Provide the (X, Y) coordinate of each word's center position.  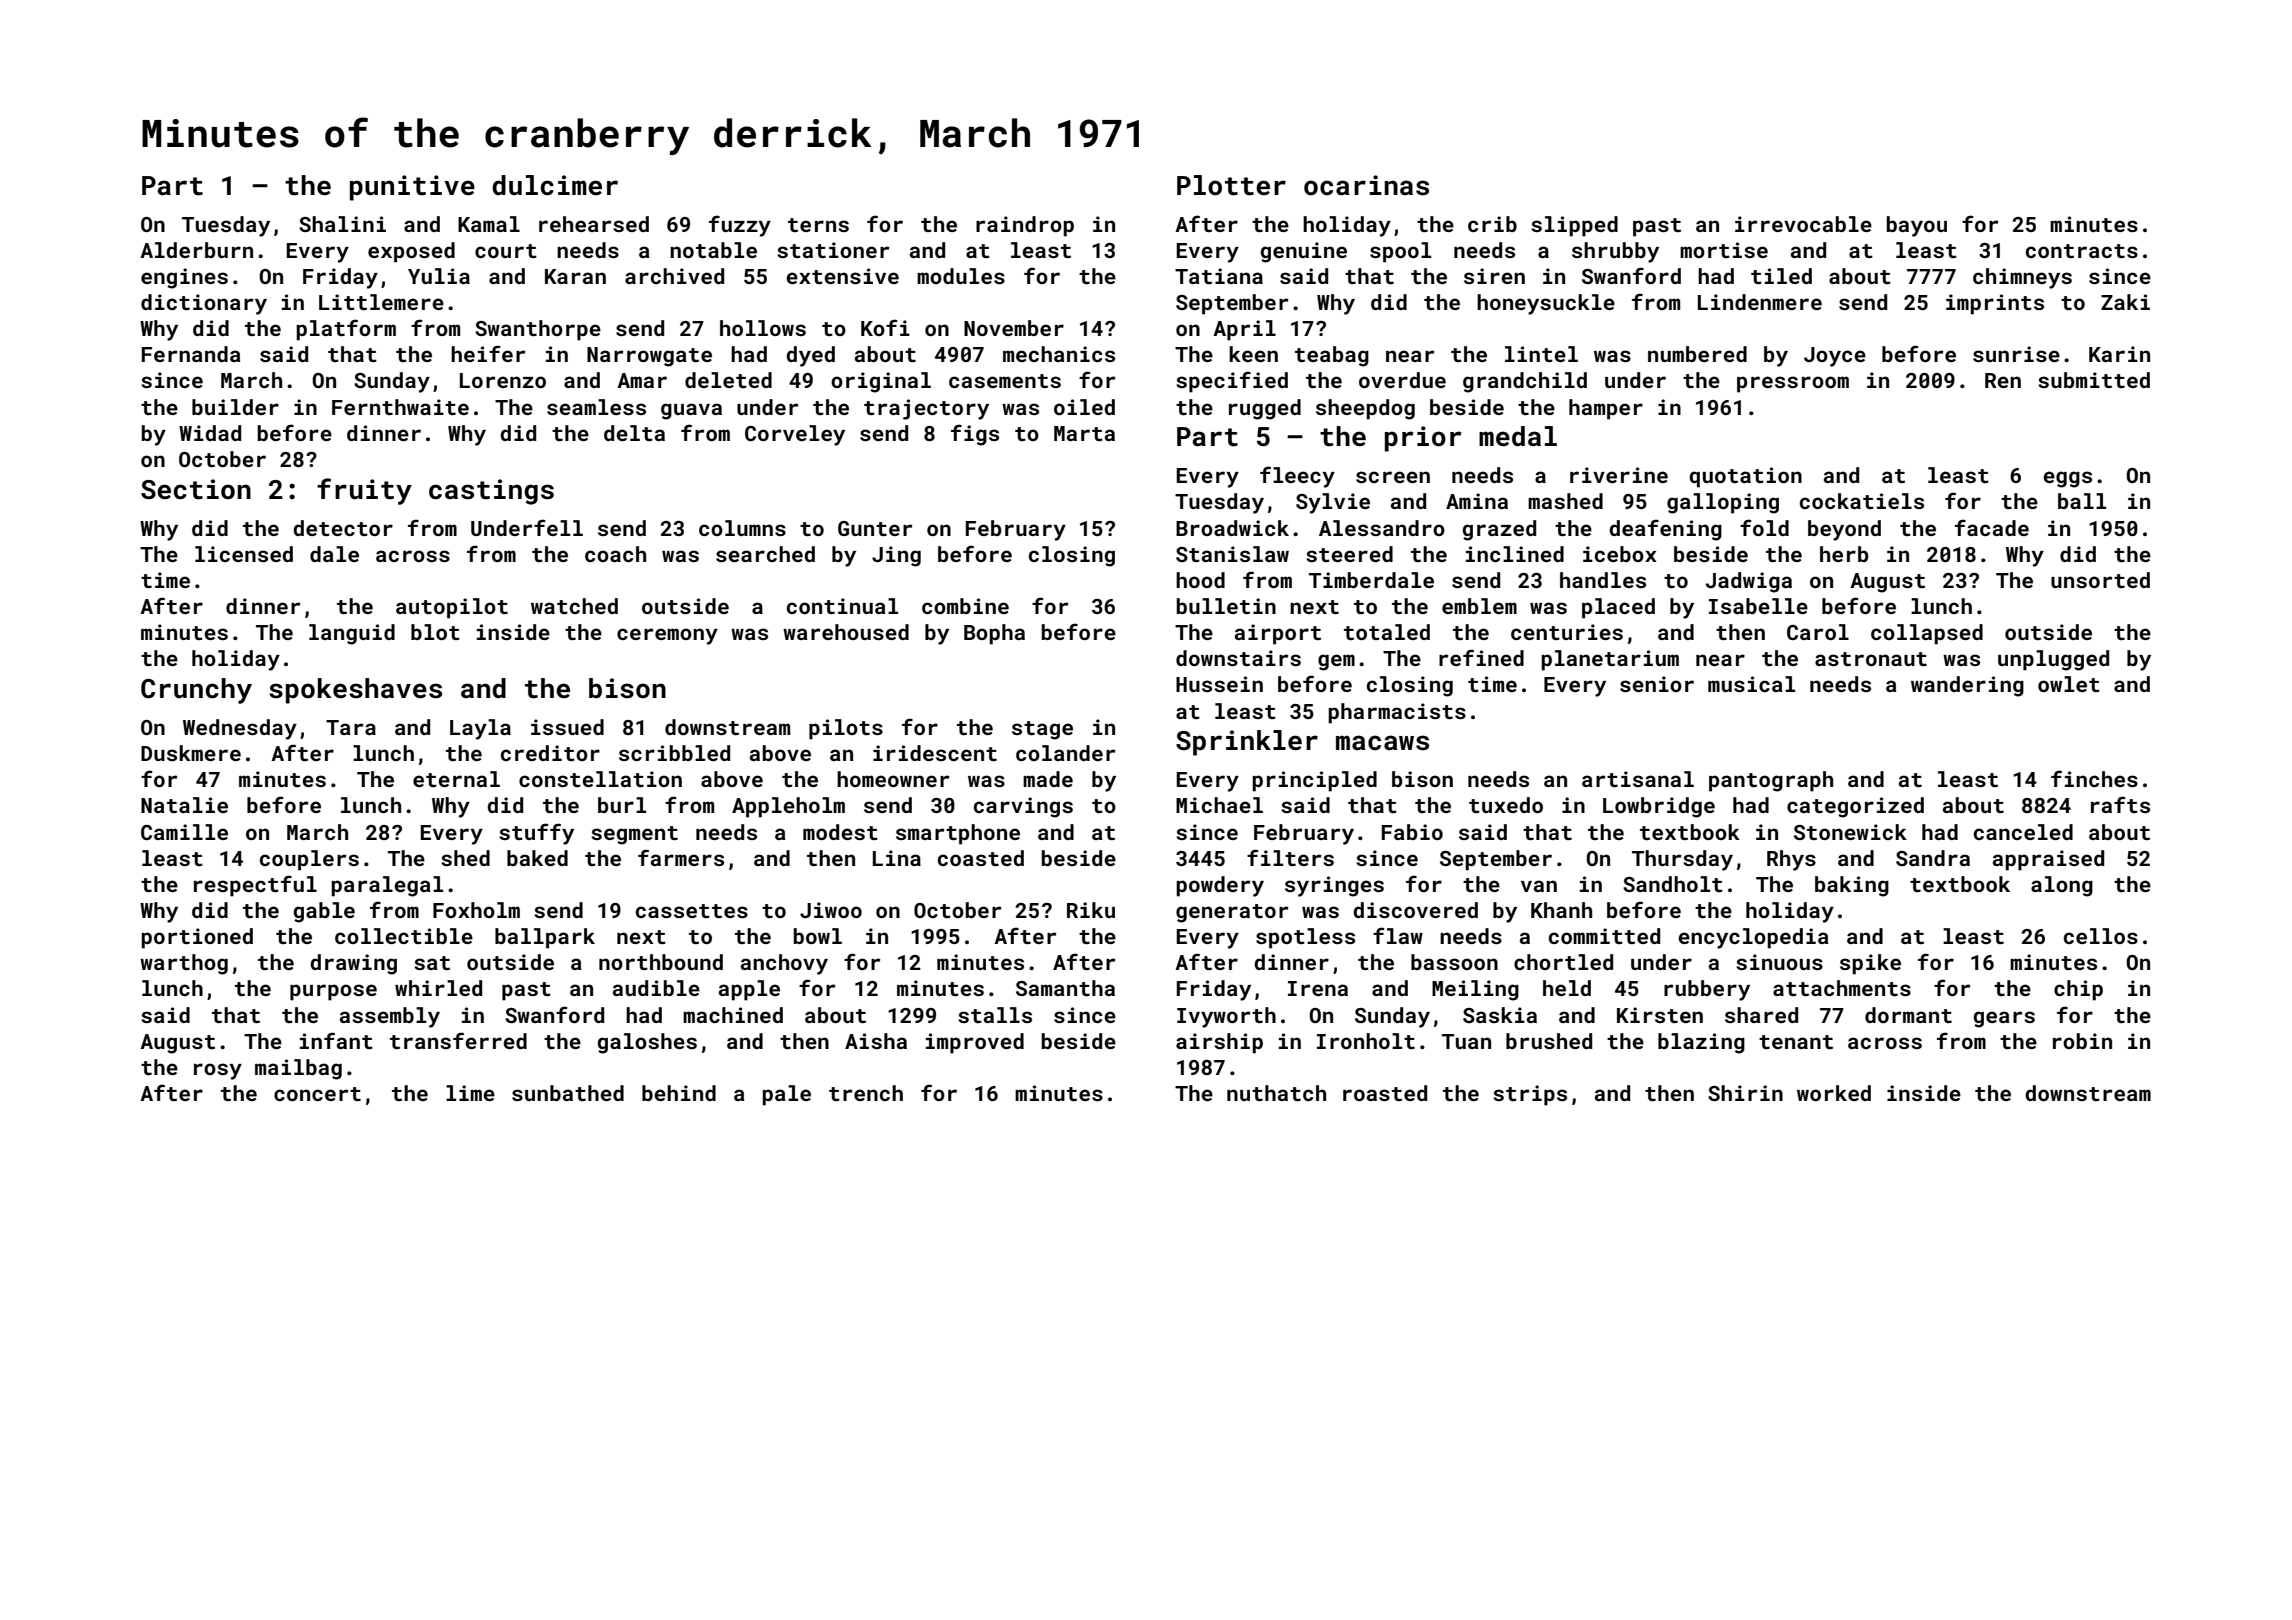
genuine (1303, 252)
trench (866, 1093)
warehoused (846, 632)
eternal (456, 779)
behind (679, 1093)
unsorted (2100, 580)
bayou (1916, 226)
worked (1834, 1093)
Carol (1818, 632)
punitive (412, 188)
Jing (896, 556)
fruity (364, 491)
